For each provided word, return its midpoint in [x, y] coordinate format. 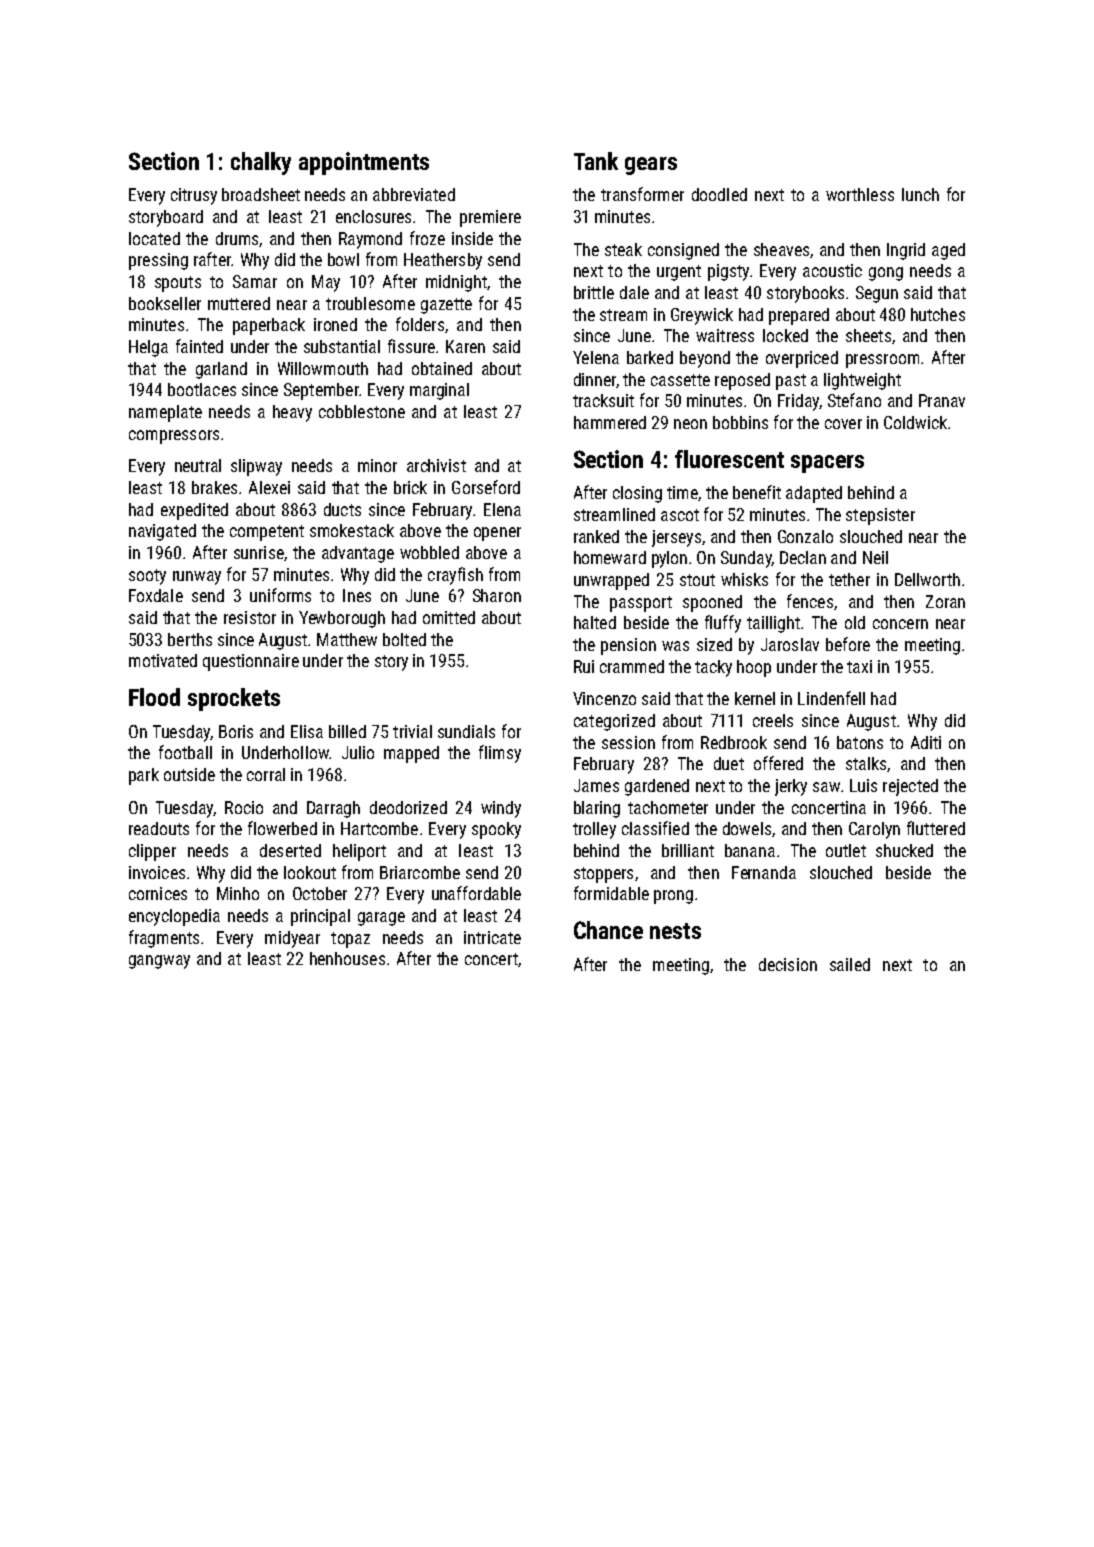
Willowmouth [323, 368]
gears [651, 166]
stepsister [880, 516]
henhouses [347, 958]
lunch [920, 194]
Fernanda [764, 872]
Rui [584, 666]
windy [501, 809]
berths [190, 639]
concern [900, 624]
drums [237, 238]
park [144, 776]
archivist [436, 465]
